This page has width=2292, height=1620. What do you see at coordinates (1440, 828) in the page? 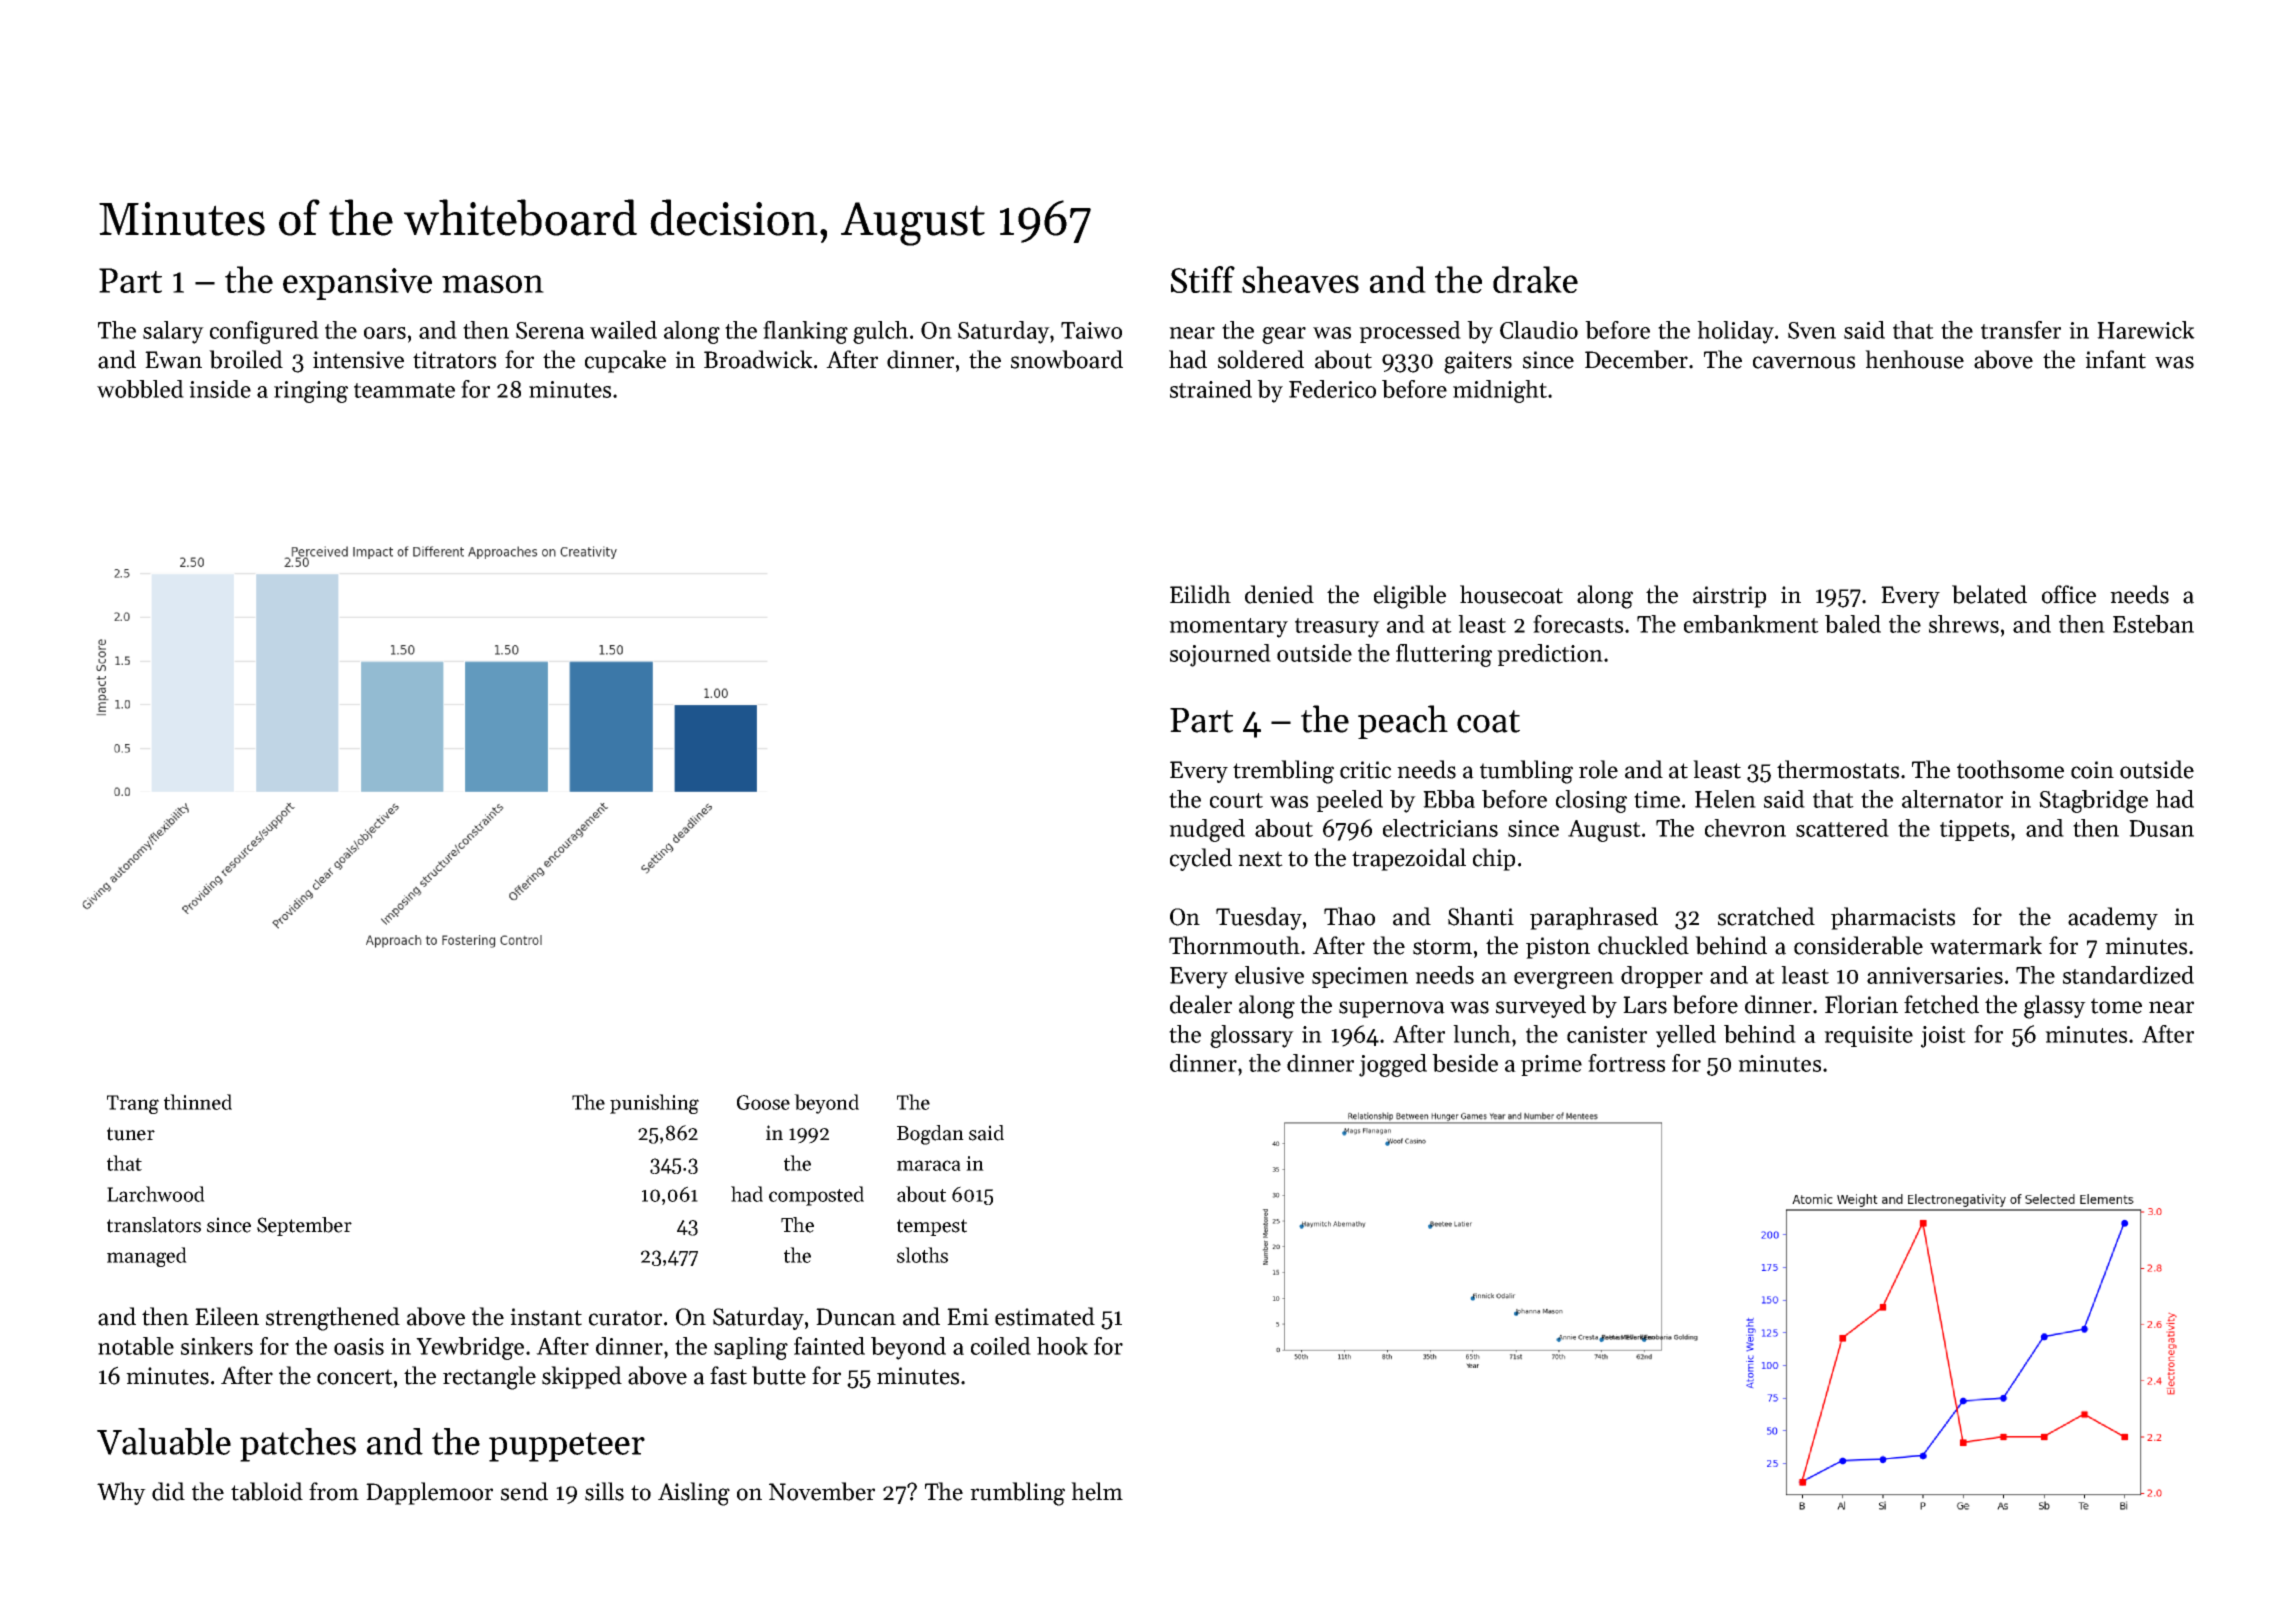
I see `electricians` at bounding box center [1440, 828].
